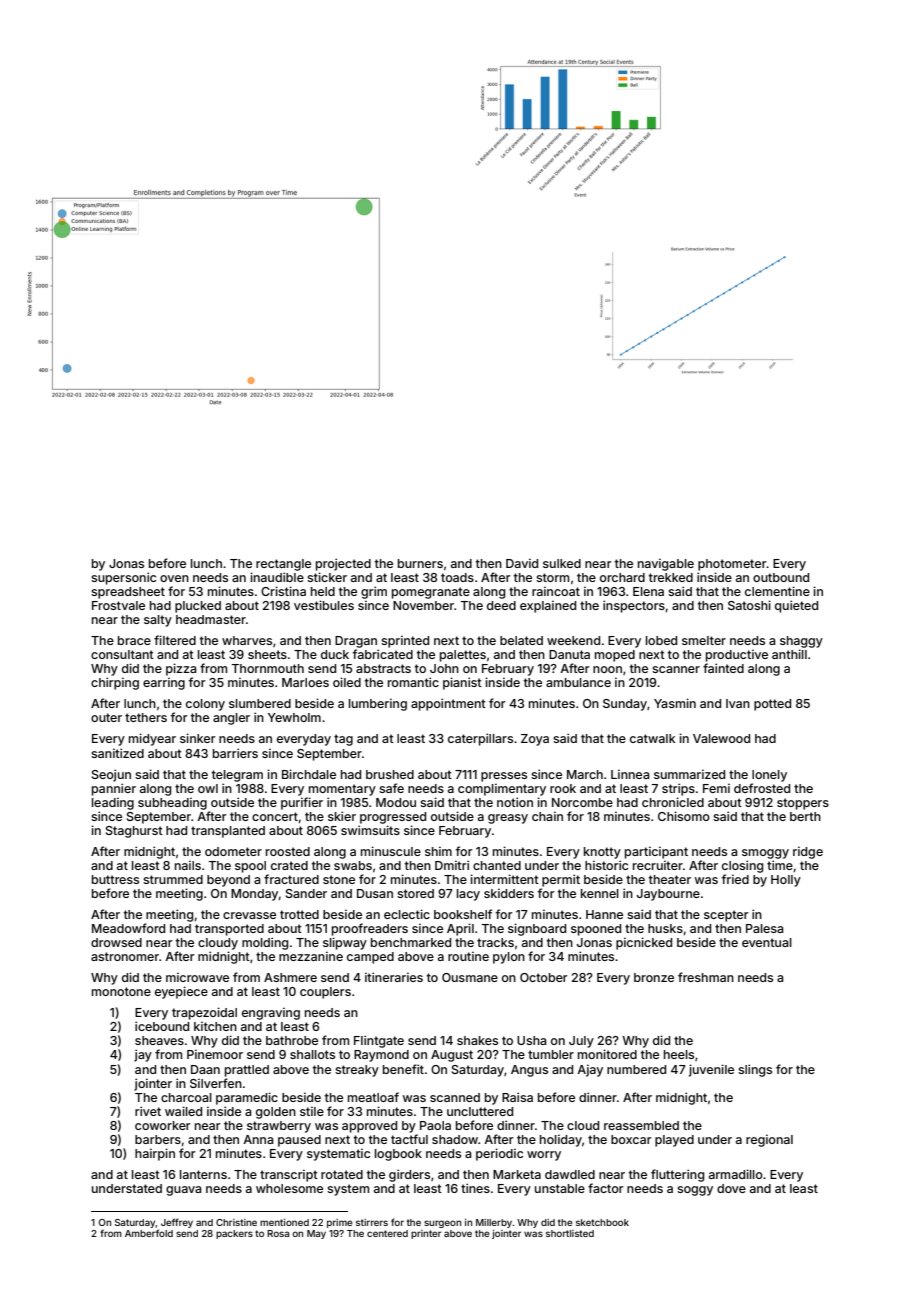 This page has height=1308, width=924. I want to click on packers, so click(234, 1234).
